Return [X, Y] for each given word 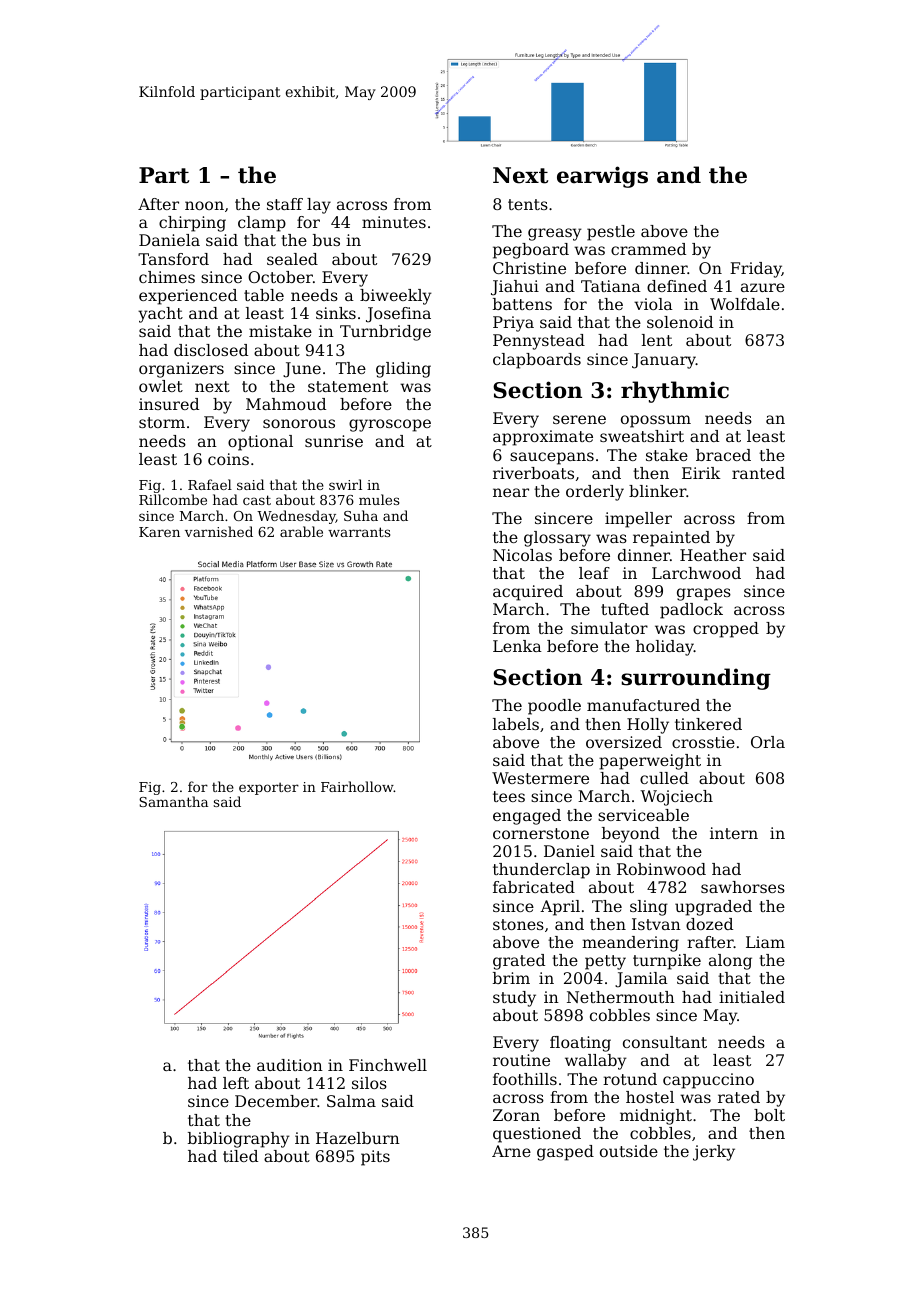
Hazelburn [358, 1138]
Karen [159, 532]
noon [204, 205]
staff [285, 204]
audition [290, 1065]
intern [734, 833]
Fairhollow [357, 786]
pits [375, 1158]
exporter [269, 788]
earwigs [602, 177]
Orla [768, 742]
